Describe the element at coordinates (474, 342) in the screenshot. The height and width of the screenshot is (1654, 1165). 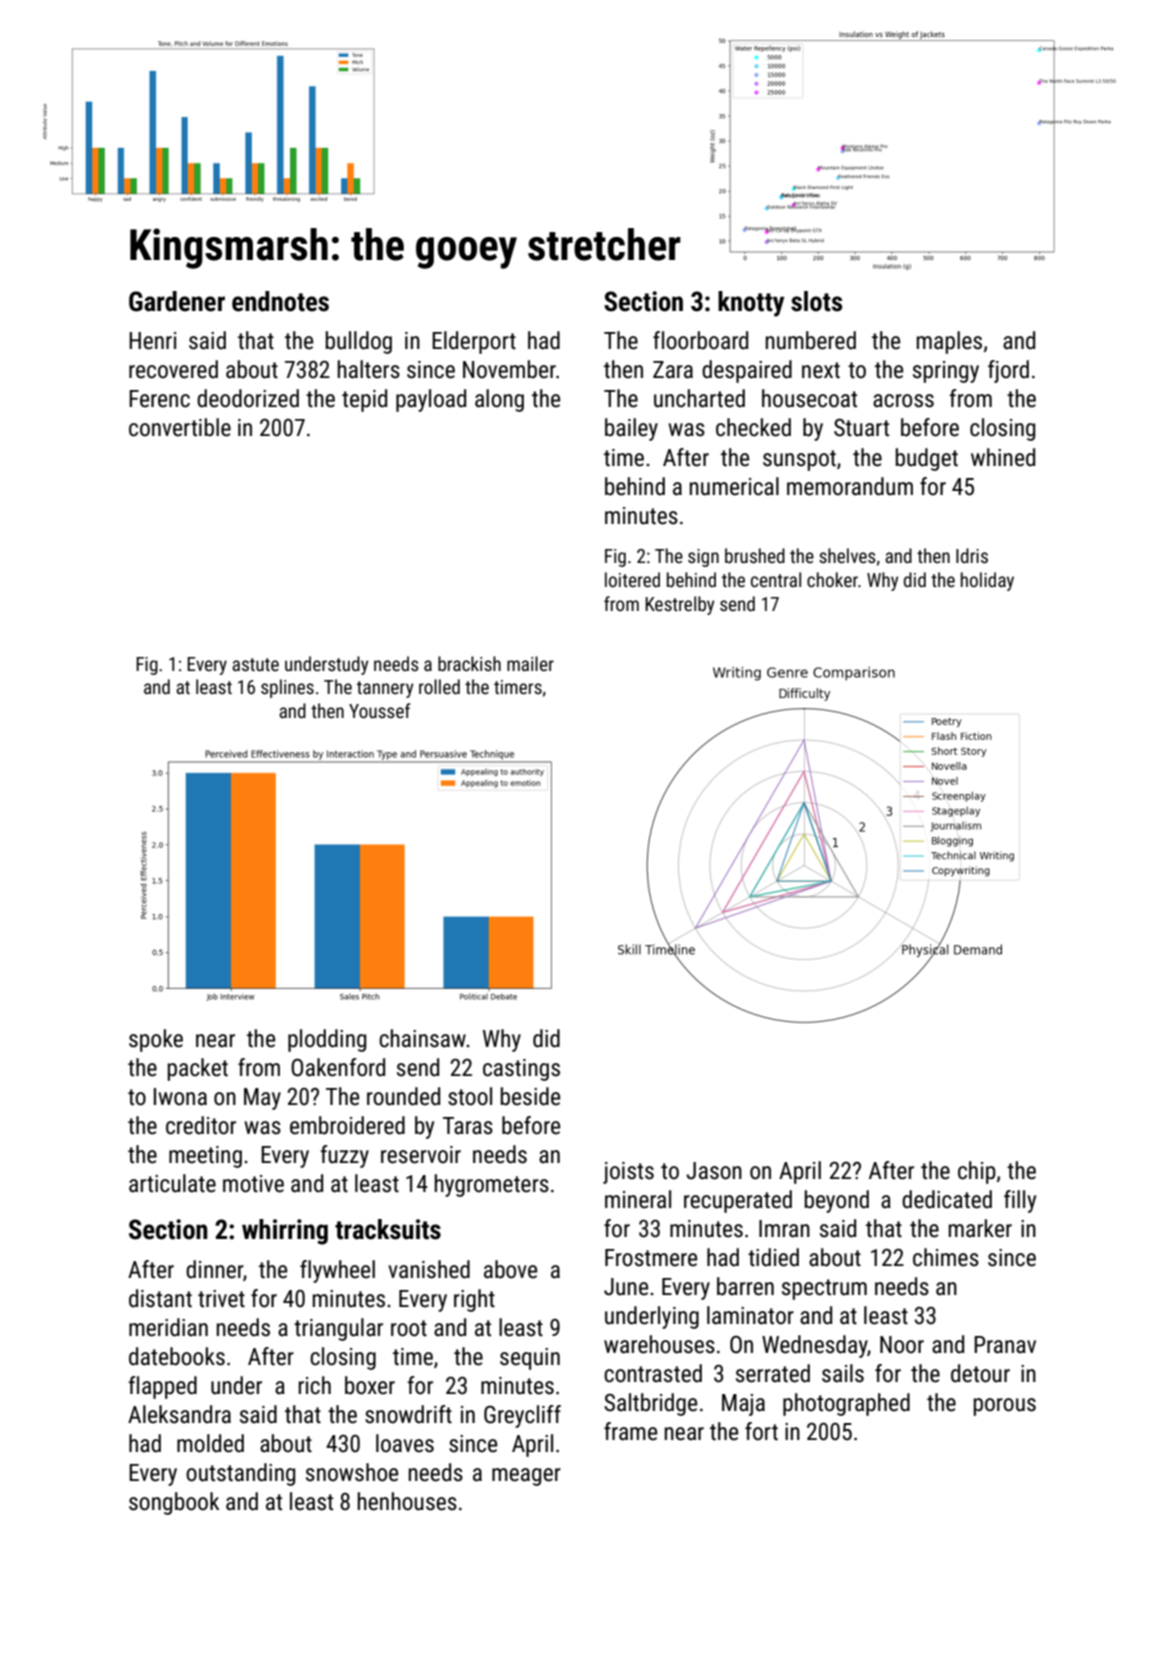
I see `Elderport` at that location.
